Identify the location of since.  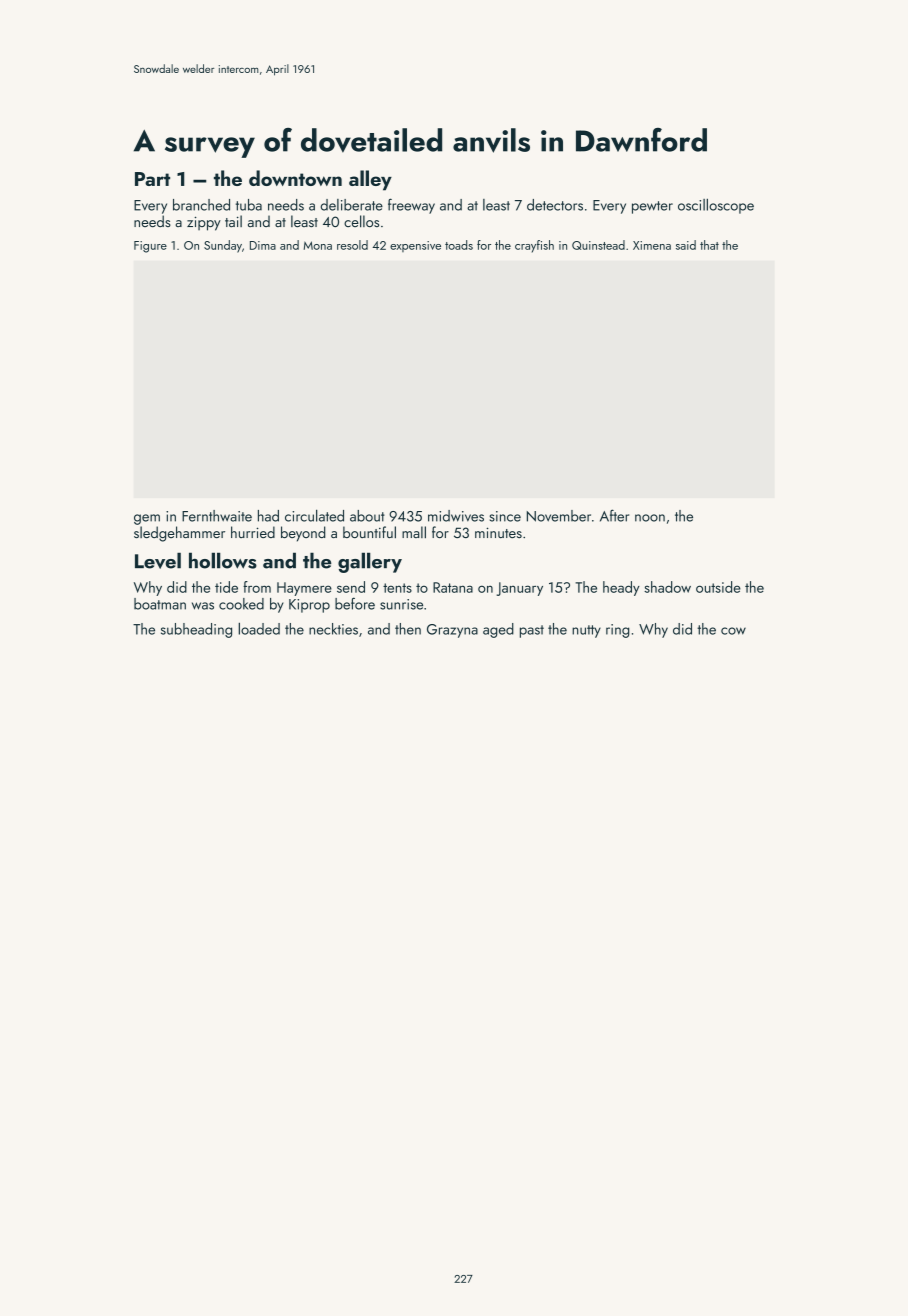
(505, 516).
